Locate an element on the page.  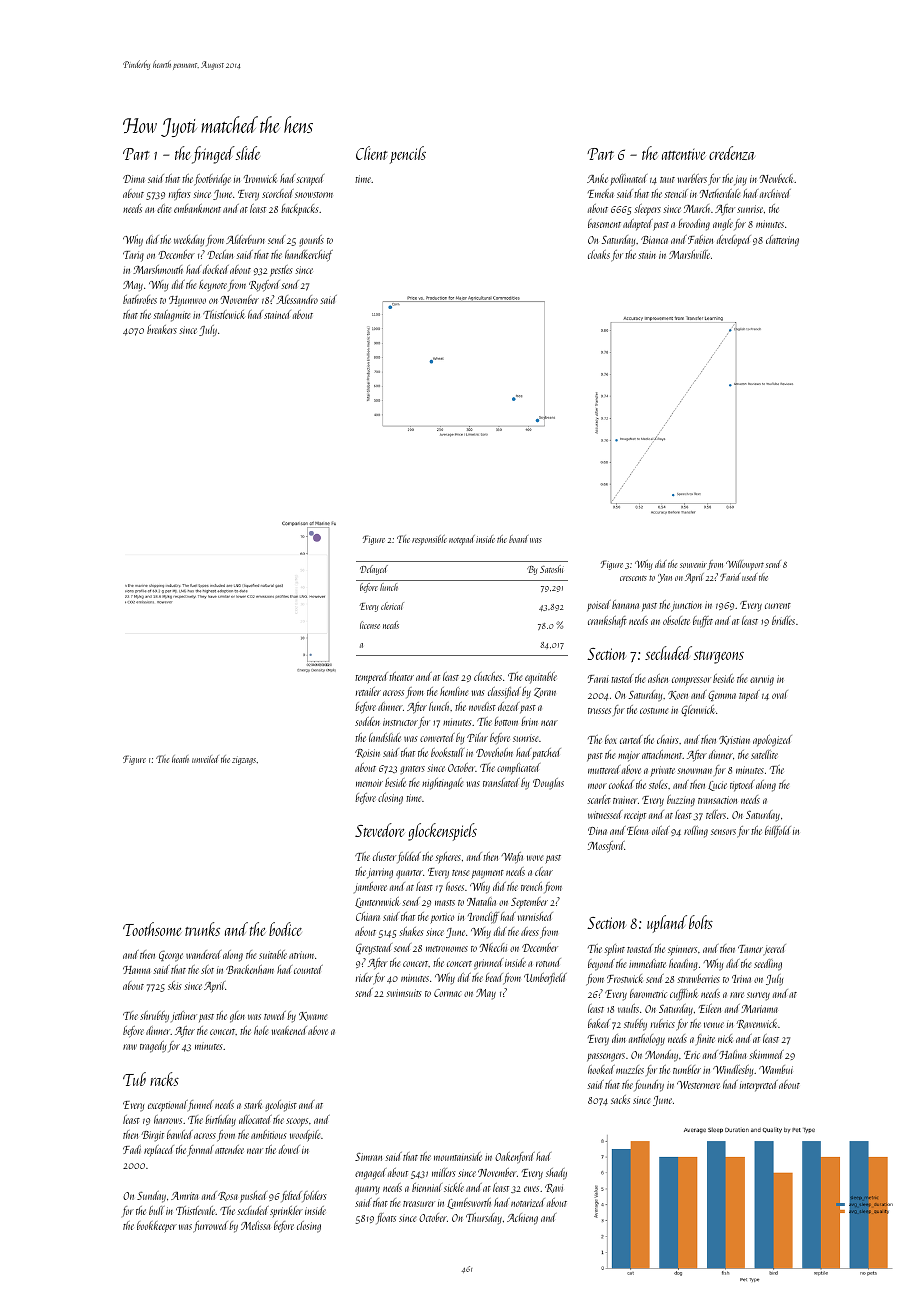
Koen is located at coordinates (678, 695).
